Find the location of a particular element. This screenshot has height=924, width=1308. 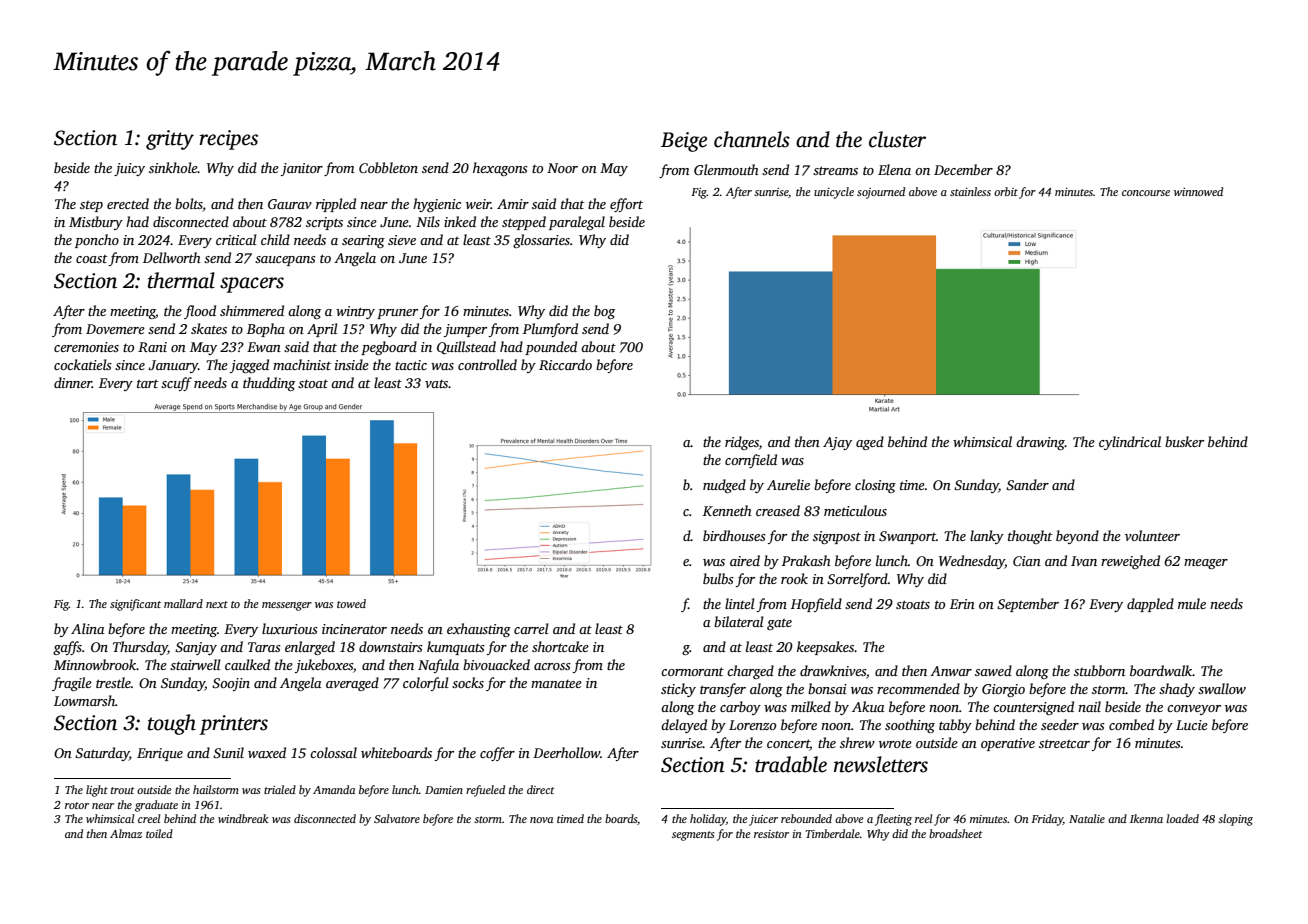

toiled is located at coordinates (159, 833).
